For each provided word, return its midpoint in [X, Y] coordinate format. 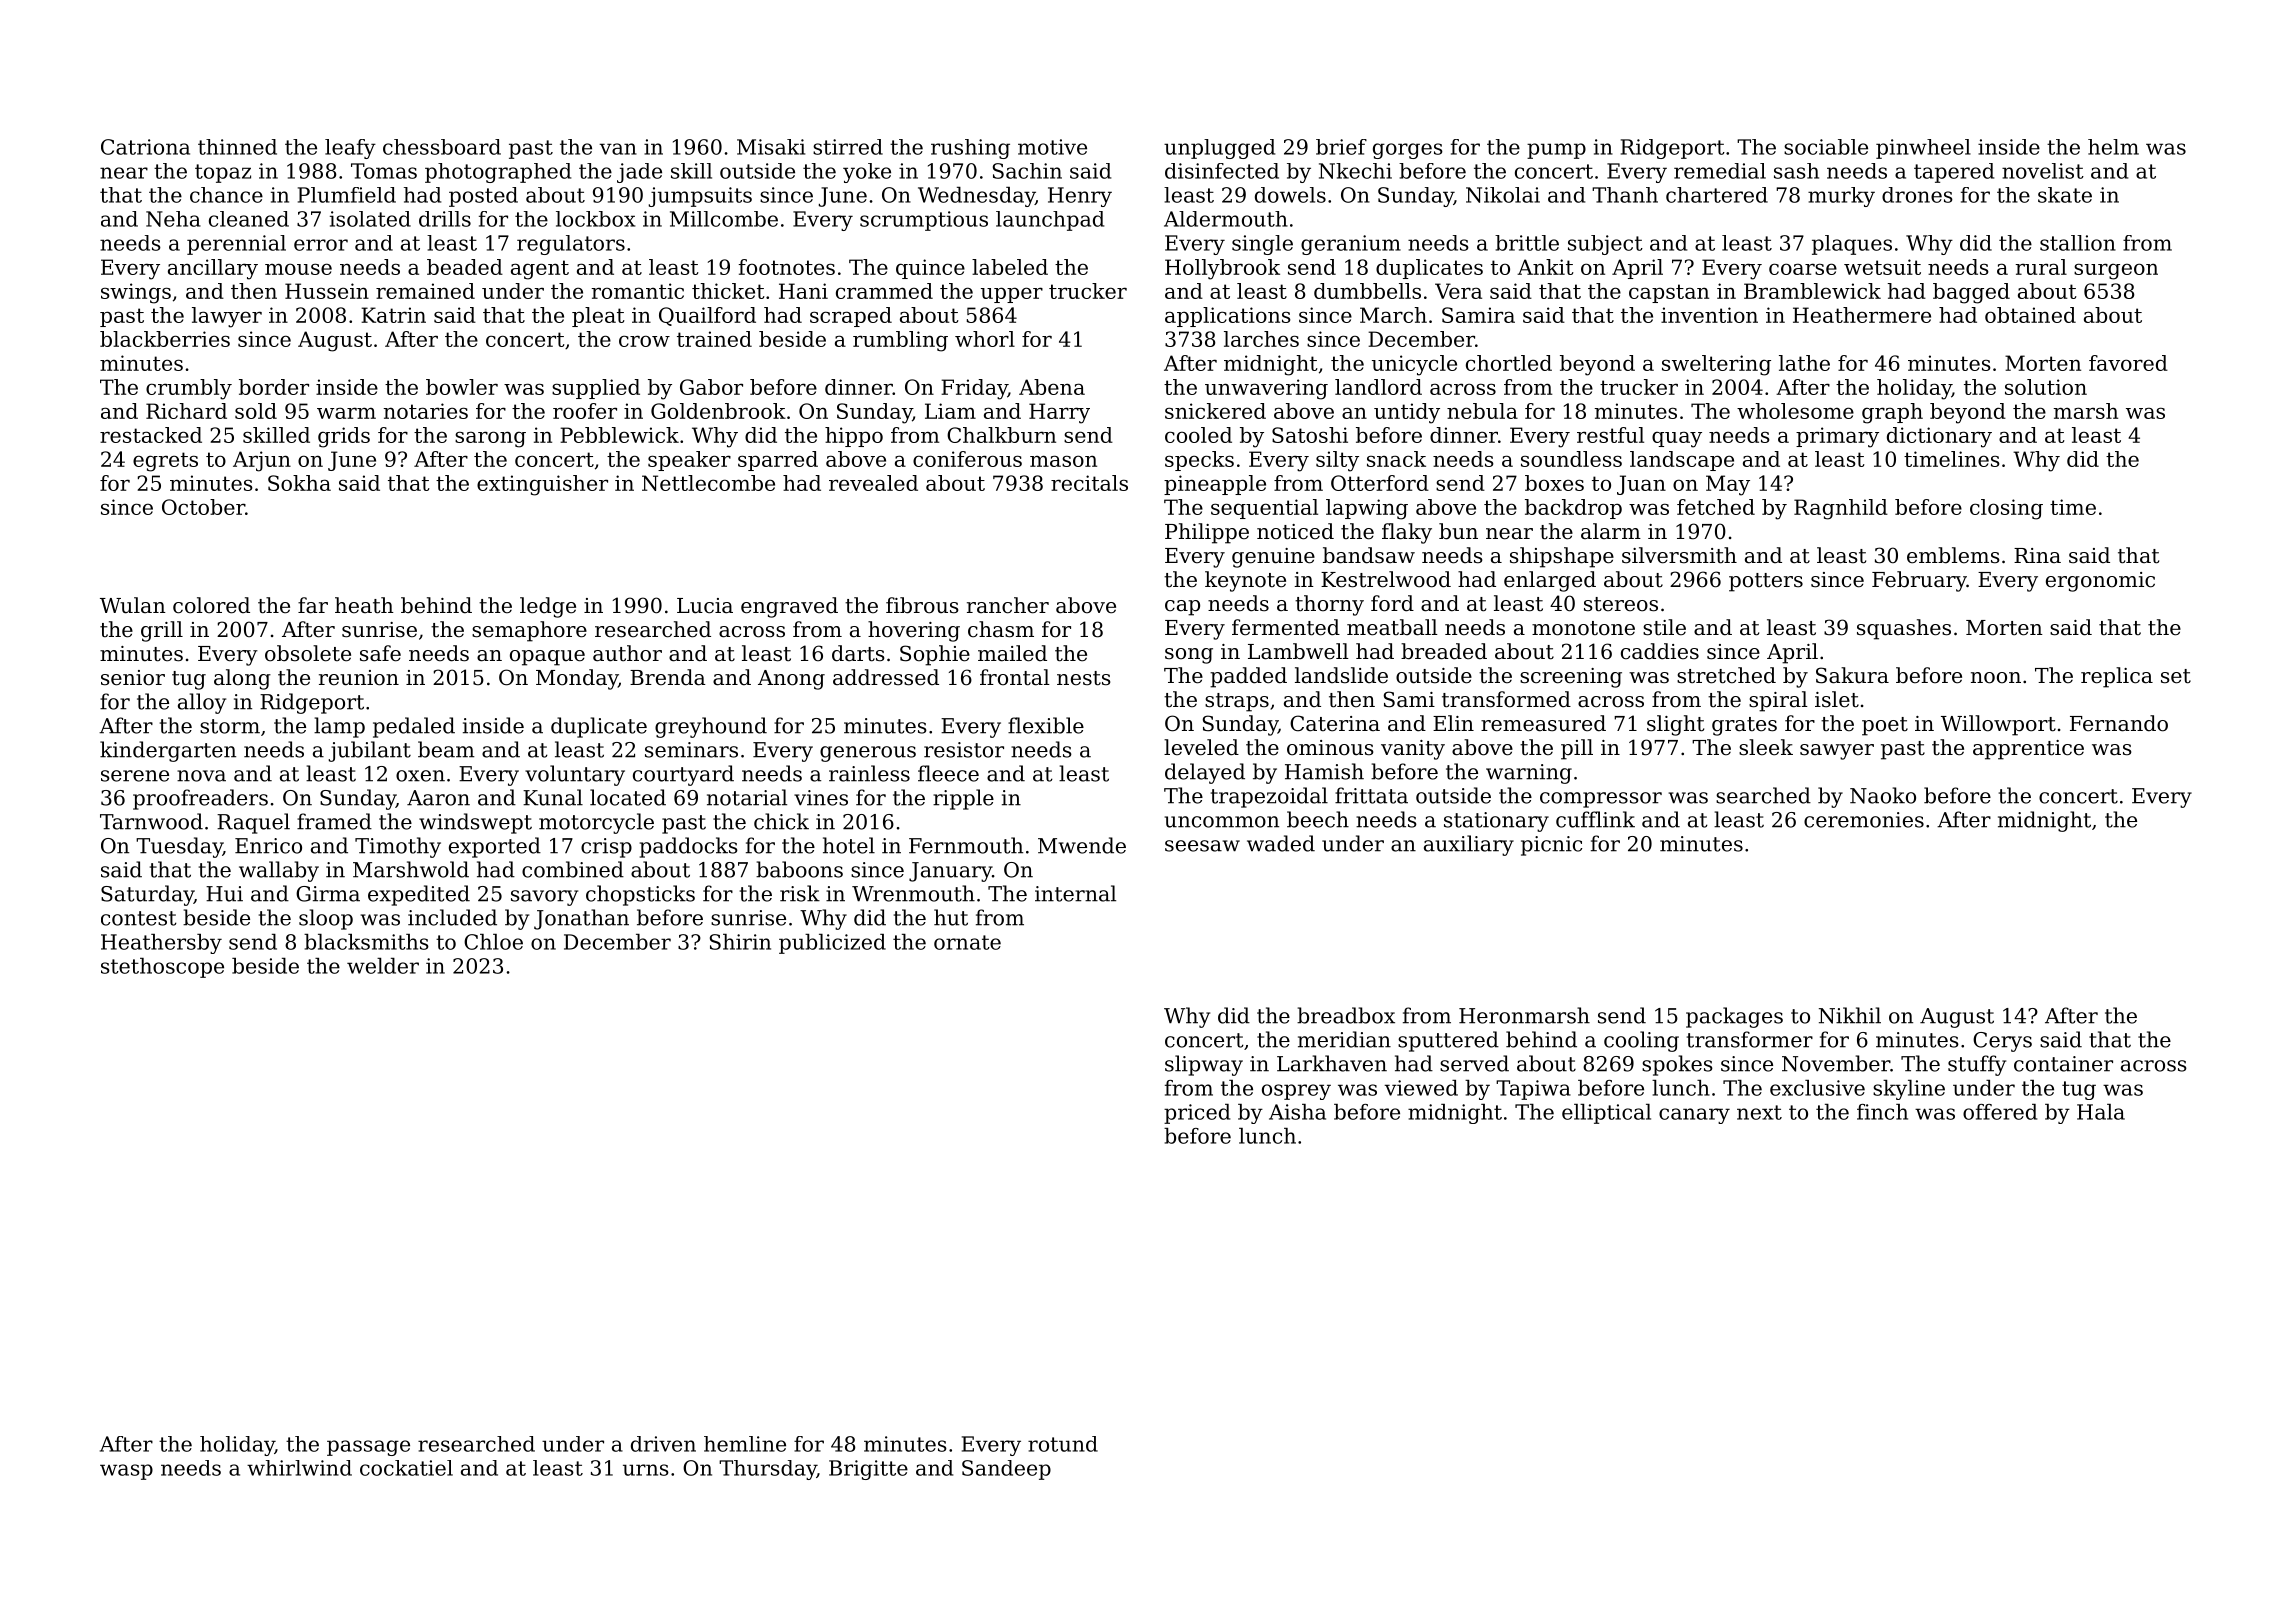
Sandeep [1006, 1470]
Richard [186, 411]
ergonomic [2100, 582]
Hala [2101, 1112]
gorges [1408, 151]
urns [646, 1470]
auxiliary [1469, 845]
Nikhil [1850, 1015]
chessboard [442, 147]
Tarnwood [151, 821]
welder [383, 966]
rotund [1063, 1444]
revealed [873, 483]
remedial [1720, 171]
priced [1197, 1114]
